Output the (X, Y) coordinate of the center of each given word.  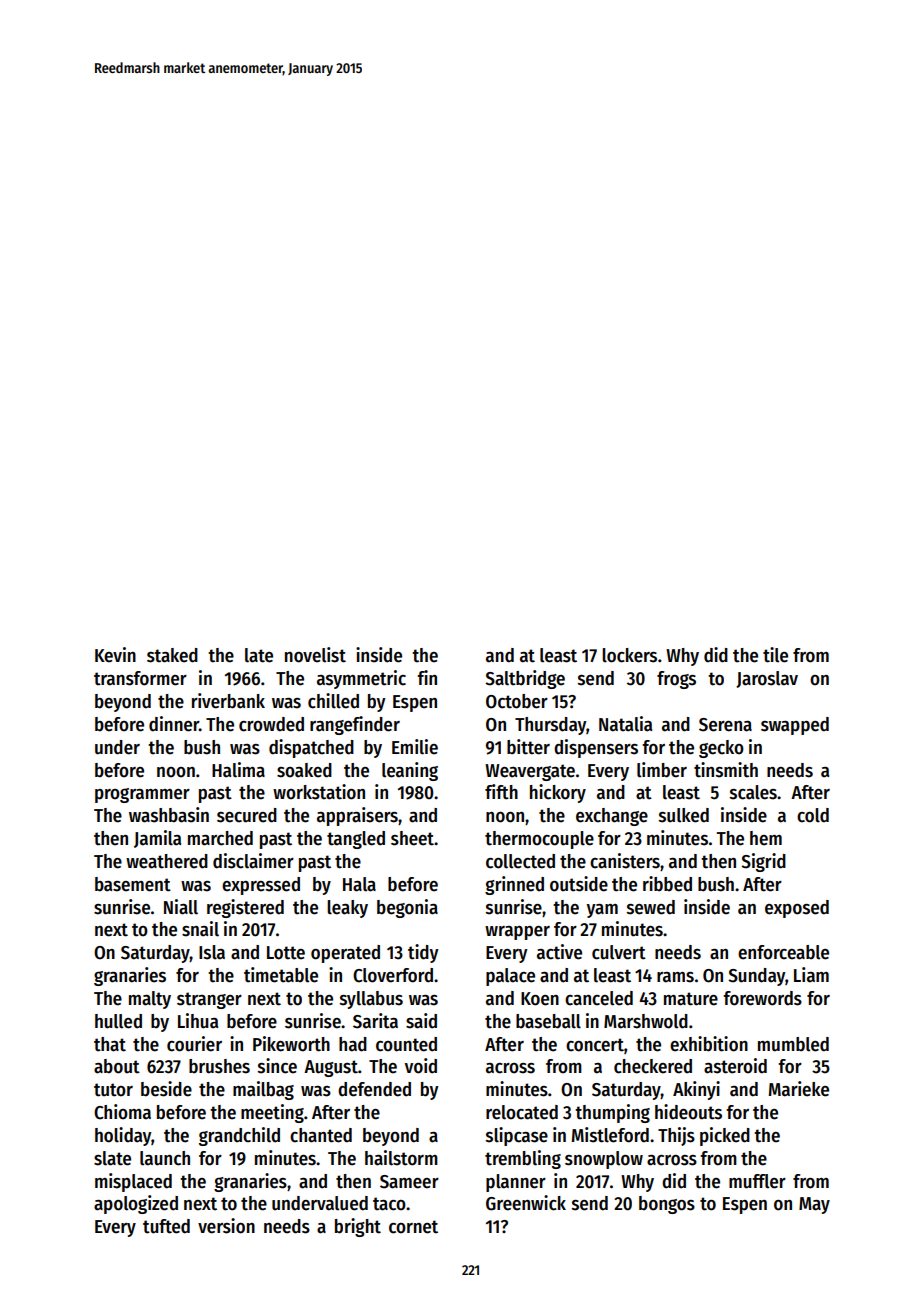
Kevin (115, 655)
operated (345, 954)
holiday (123, 1136)
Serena (725, 725)
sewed (651, 907)
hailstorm (401, 1158)
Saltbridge (525, 679)
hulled (118, 1021)
